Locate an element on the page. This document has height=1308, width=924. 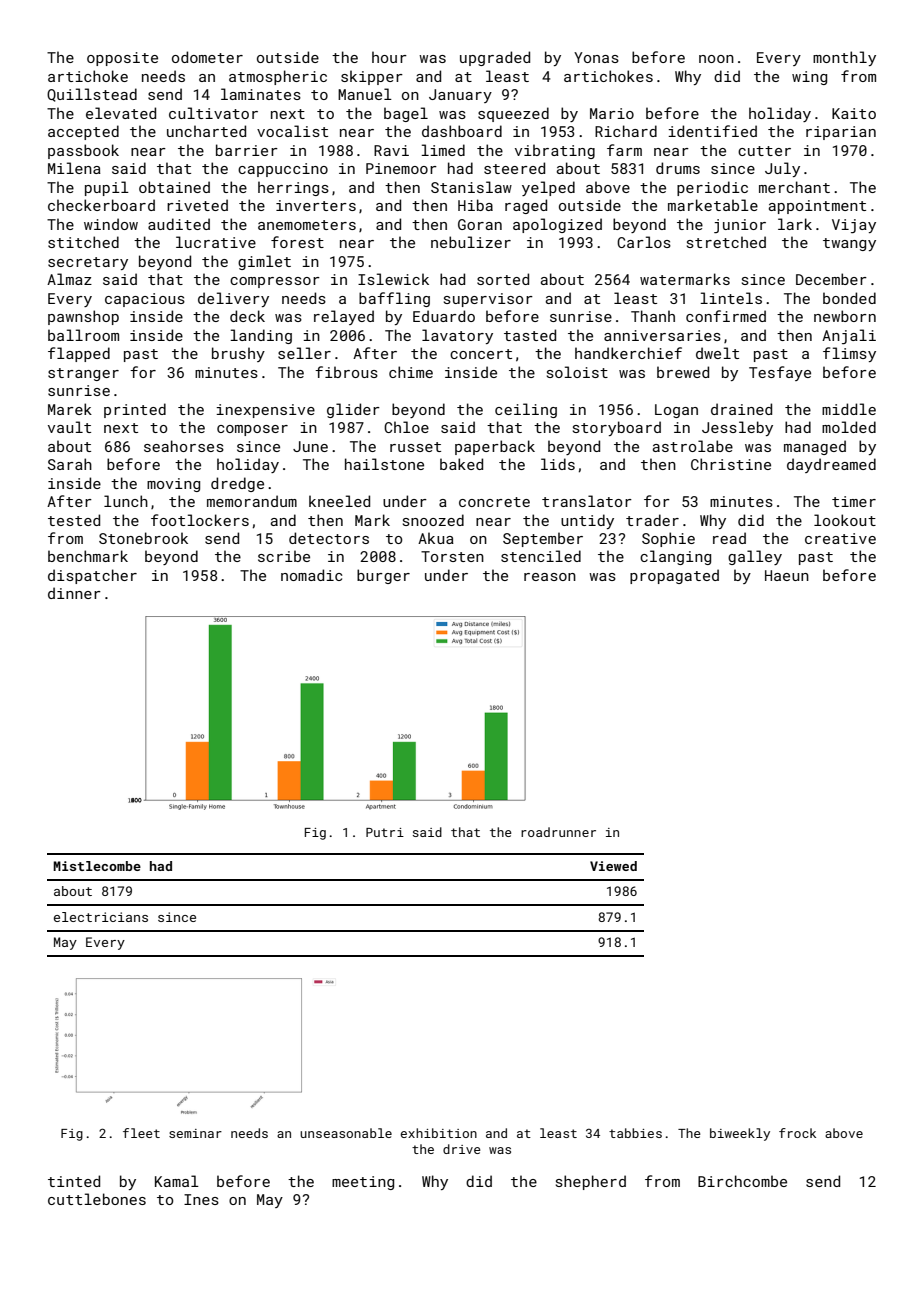
Viewed is located at coordinates (613, 866).
